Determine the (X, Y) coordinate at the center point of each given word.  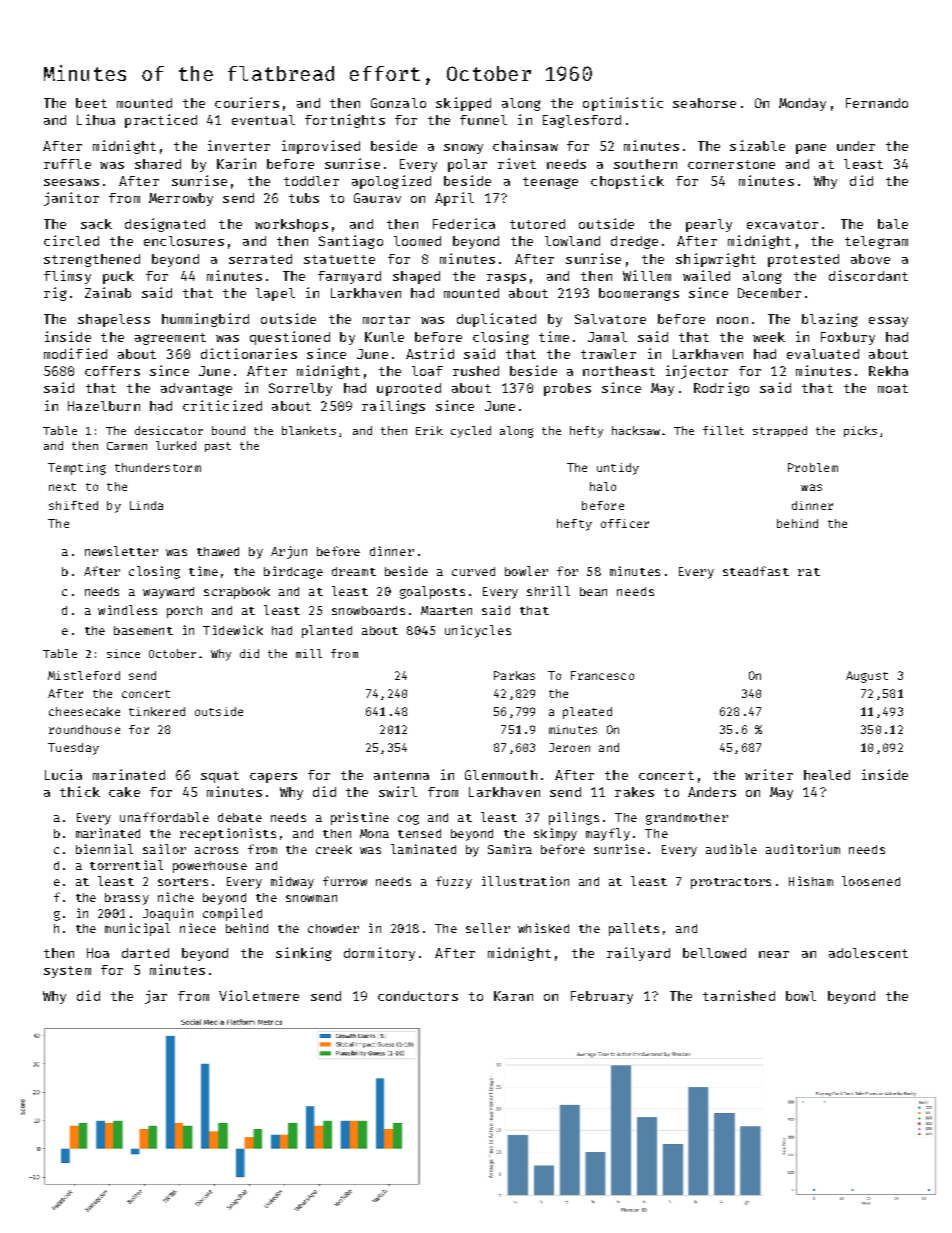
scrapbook (237, 593)
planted (327, 631)
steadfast (756, 571)
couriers (247, 102)
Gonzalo (398, 103)
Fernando (877, 103)
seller (488, 928)
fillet (723, 430)
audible (731, 849)
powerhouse (210, 867)
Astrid (430, 353)
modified (75, 353)
